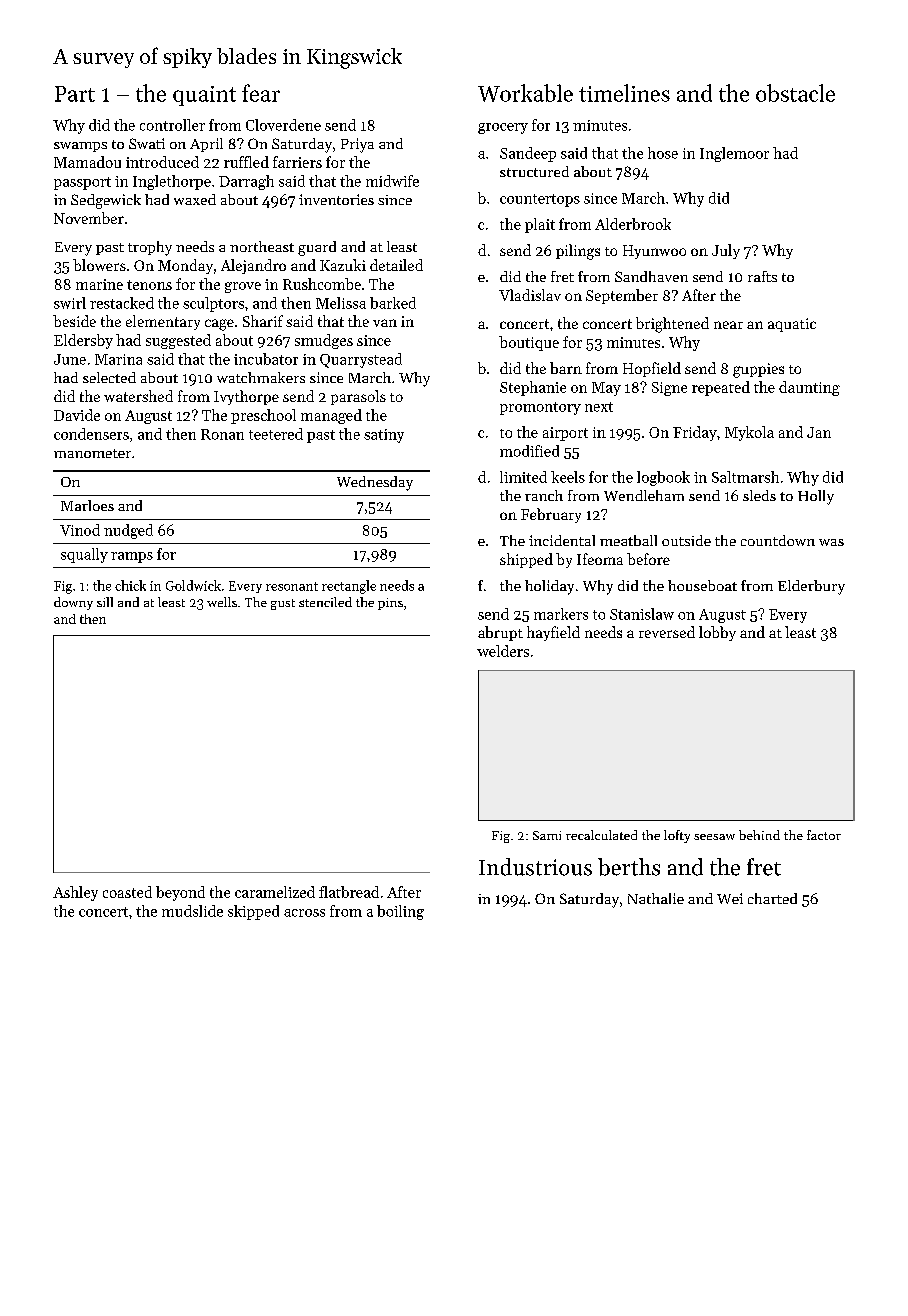 The height and width of the document is (1316, 908). Describe the element at coordinates (762, 276) in the document. I see `rafts` at that location.
